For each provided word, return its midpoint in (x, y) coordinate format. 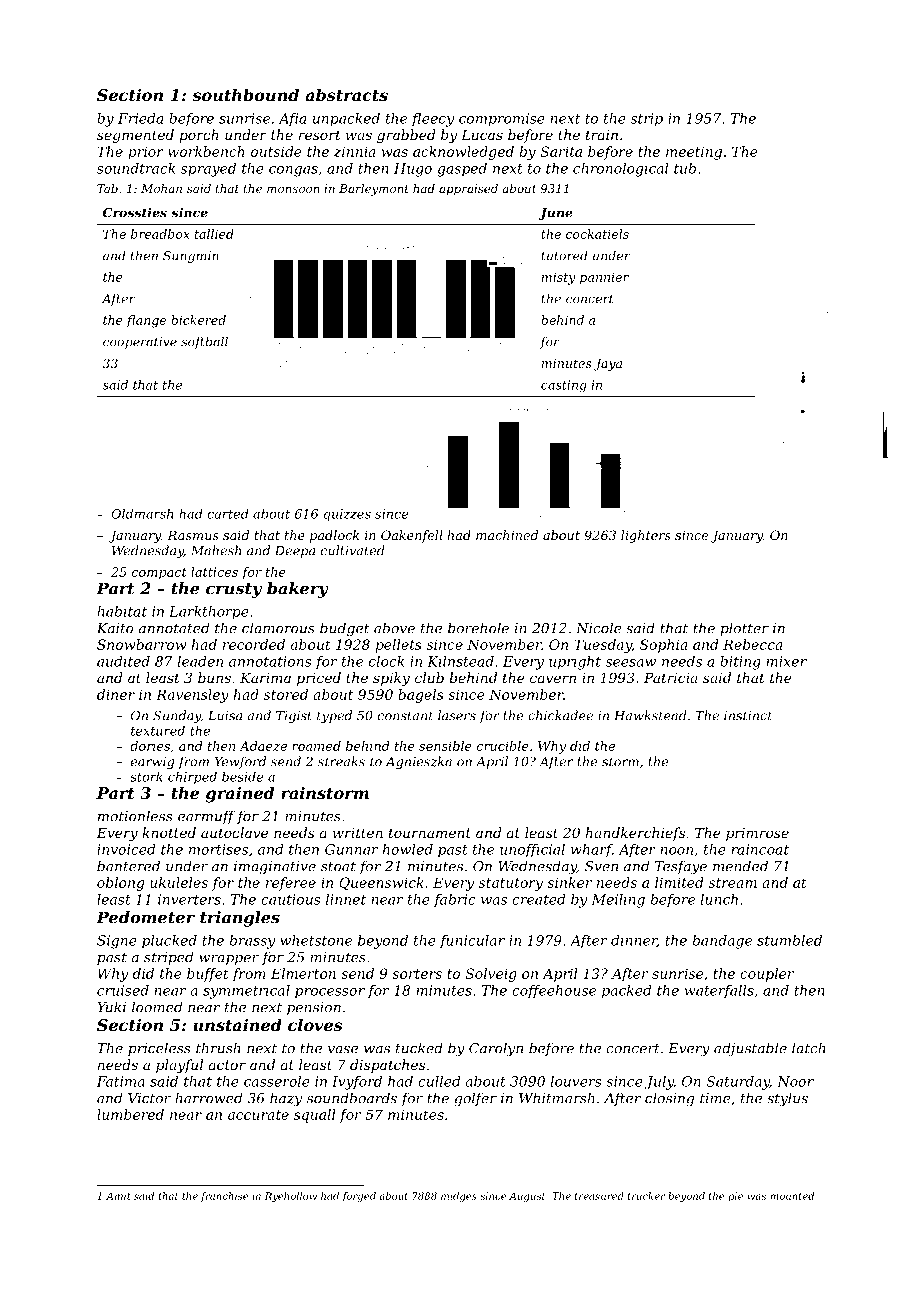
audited (123, 661)
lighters (646, 536)
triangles (240, 919)
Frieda (141, 118)
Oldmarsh (142, 513)
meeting (694, 153)
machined (507, 535)
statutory (511, 884)
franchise (224, 1197)
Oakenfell (412, 536)
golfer (475, 1099)
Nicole (599, 628)
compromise (502, 120)
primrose (757, 834)
